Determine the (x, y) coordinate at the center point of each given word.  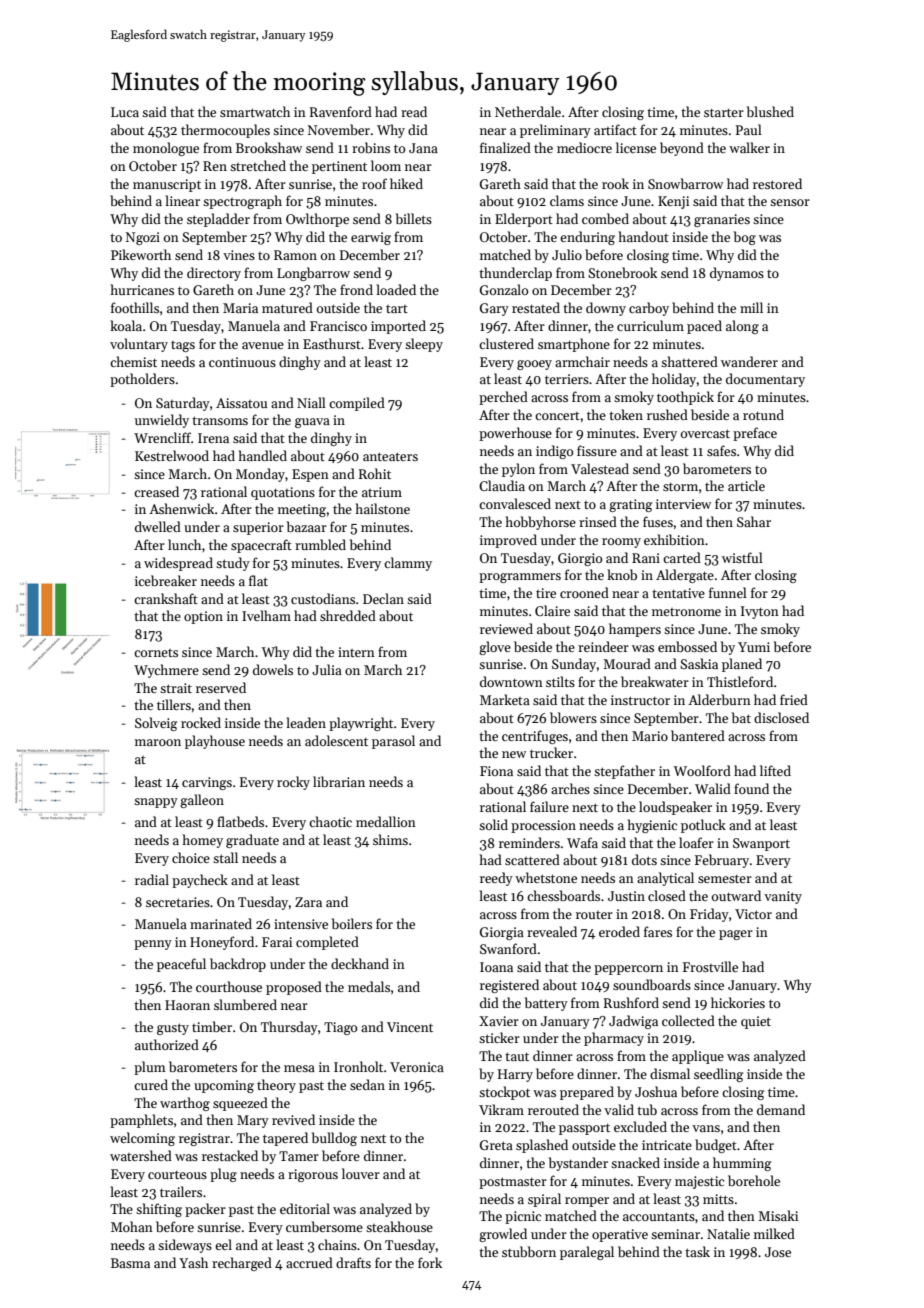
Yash (193, 1262)
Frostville (710, 966)
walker (749, 147)
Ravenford (341, 111)
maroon (158, 742)
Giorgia (502, 933)
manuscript (167, 185)
